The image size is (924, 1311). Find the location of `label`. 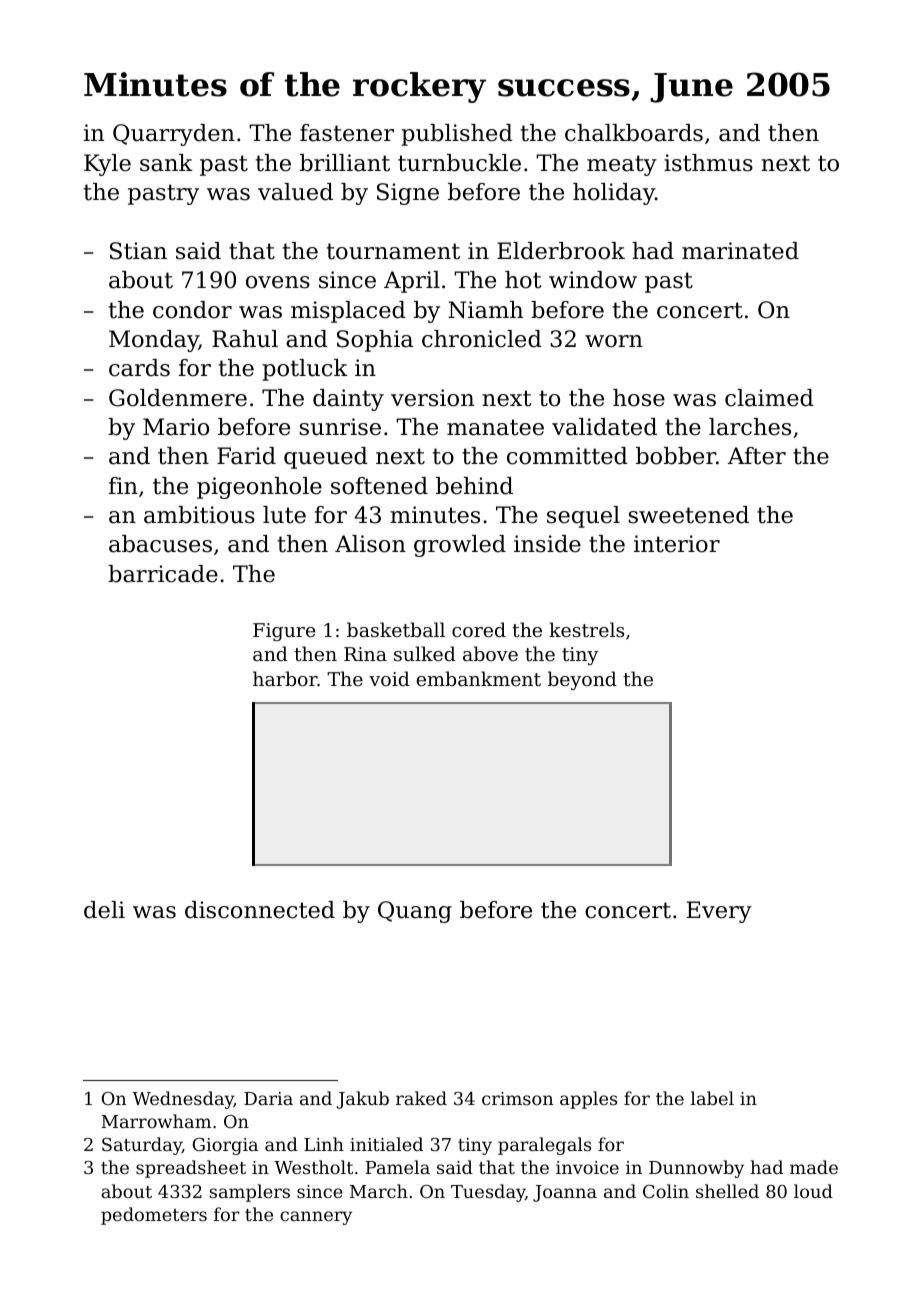

label is located at coordinates (712, 1098).
